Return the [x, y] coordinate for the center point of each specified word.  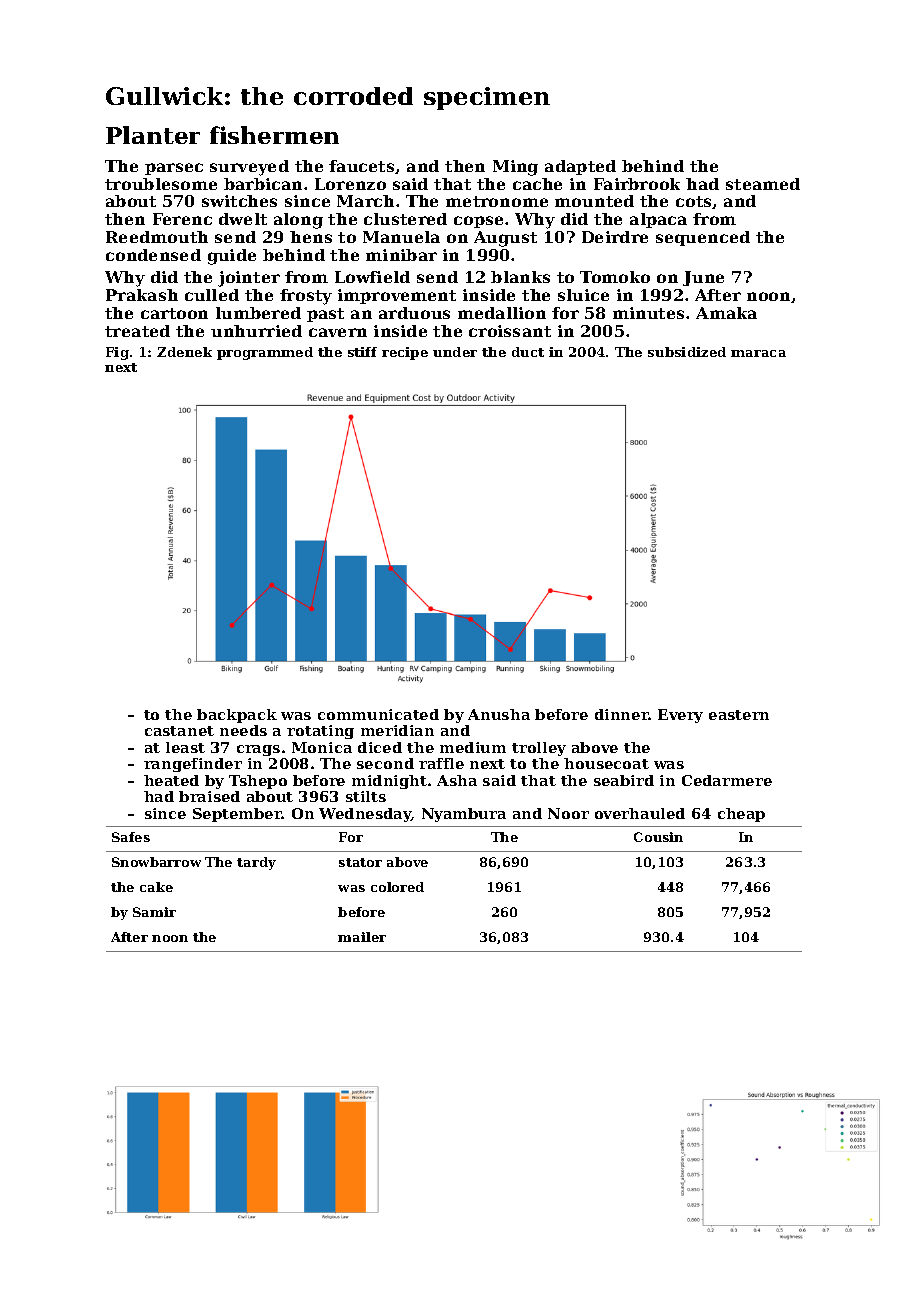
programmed [265, 353]
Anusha [499, 714]
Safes [131, 837]
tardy [256, 863]
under [455, 352]
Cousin [658, 837]
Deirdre [615, 237]
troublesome [161, 184]
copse [478, 222]
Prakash [142, 295]
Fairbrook [637, 184]
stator [360, 862]
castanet [179, 731]
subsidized [687, 352]
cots [693, 201]
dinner [622, 714]
